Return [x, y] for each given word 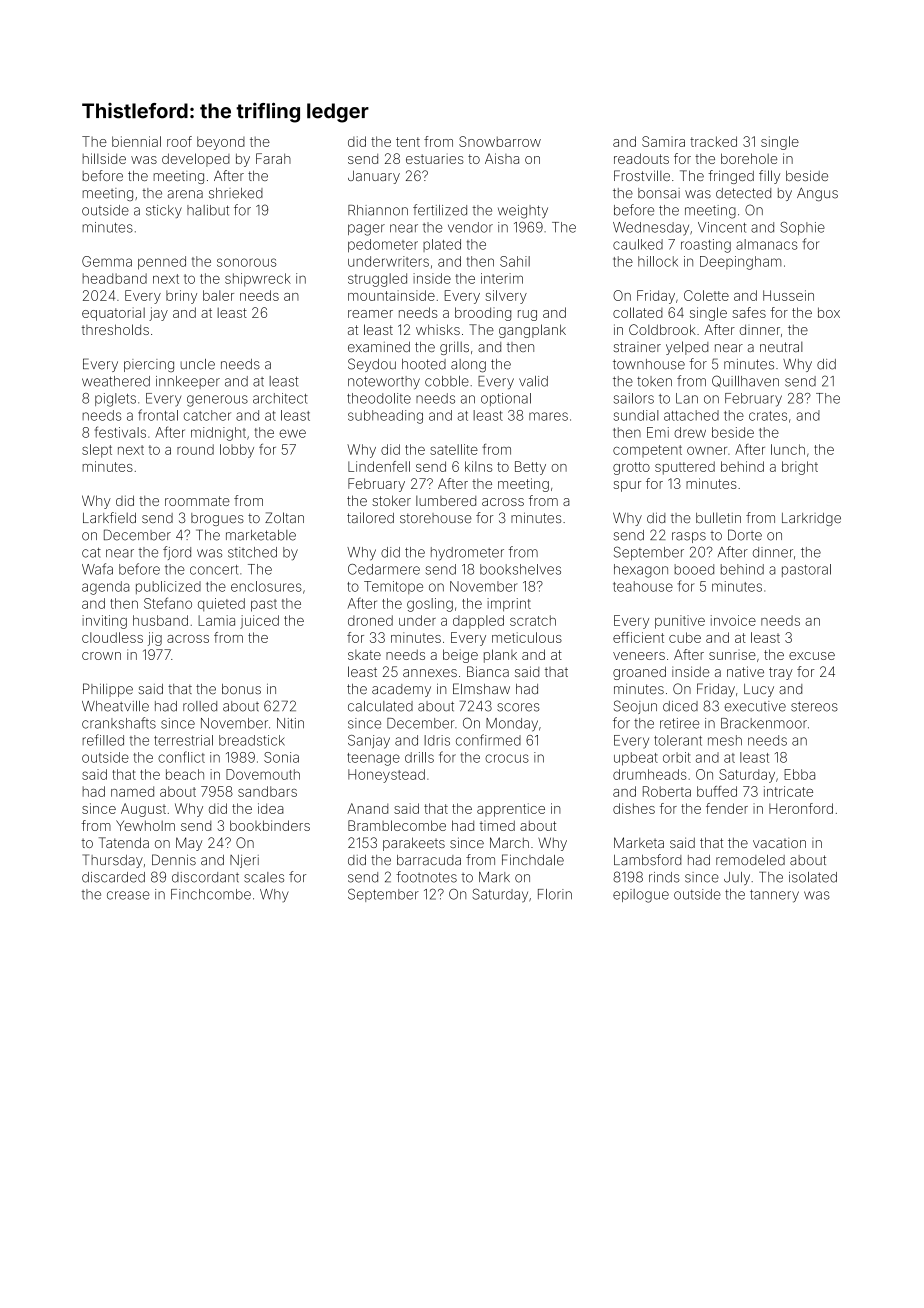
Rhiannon [378, 210]
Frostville [642, 175]
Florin [555, 894]
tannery [774, 896]
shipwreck [258, 280]
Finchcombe [211, 894]
